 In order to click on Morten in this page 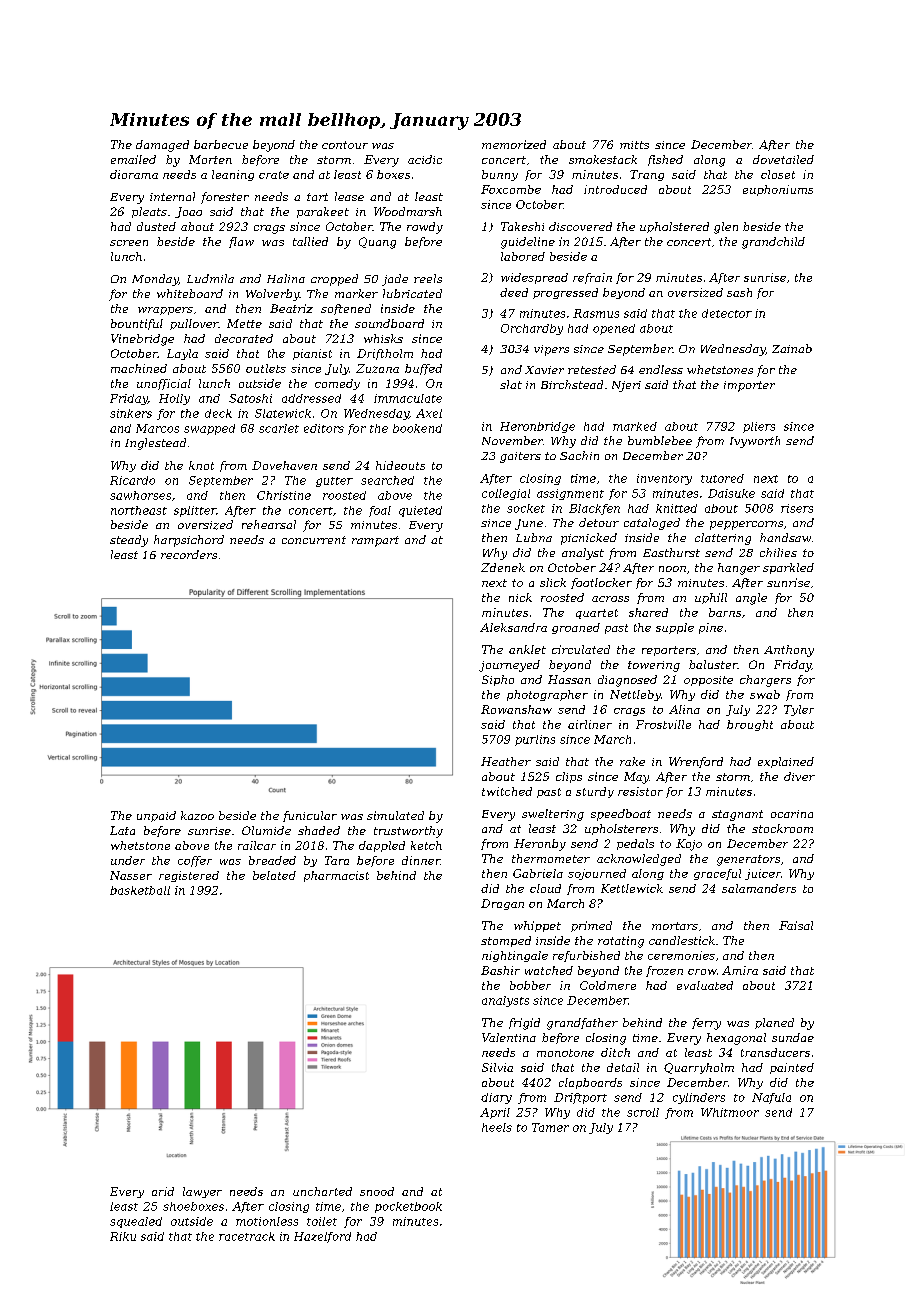, I will do `click(210, 159)`.
